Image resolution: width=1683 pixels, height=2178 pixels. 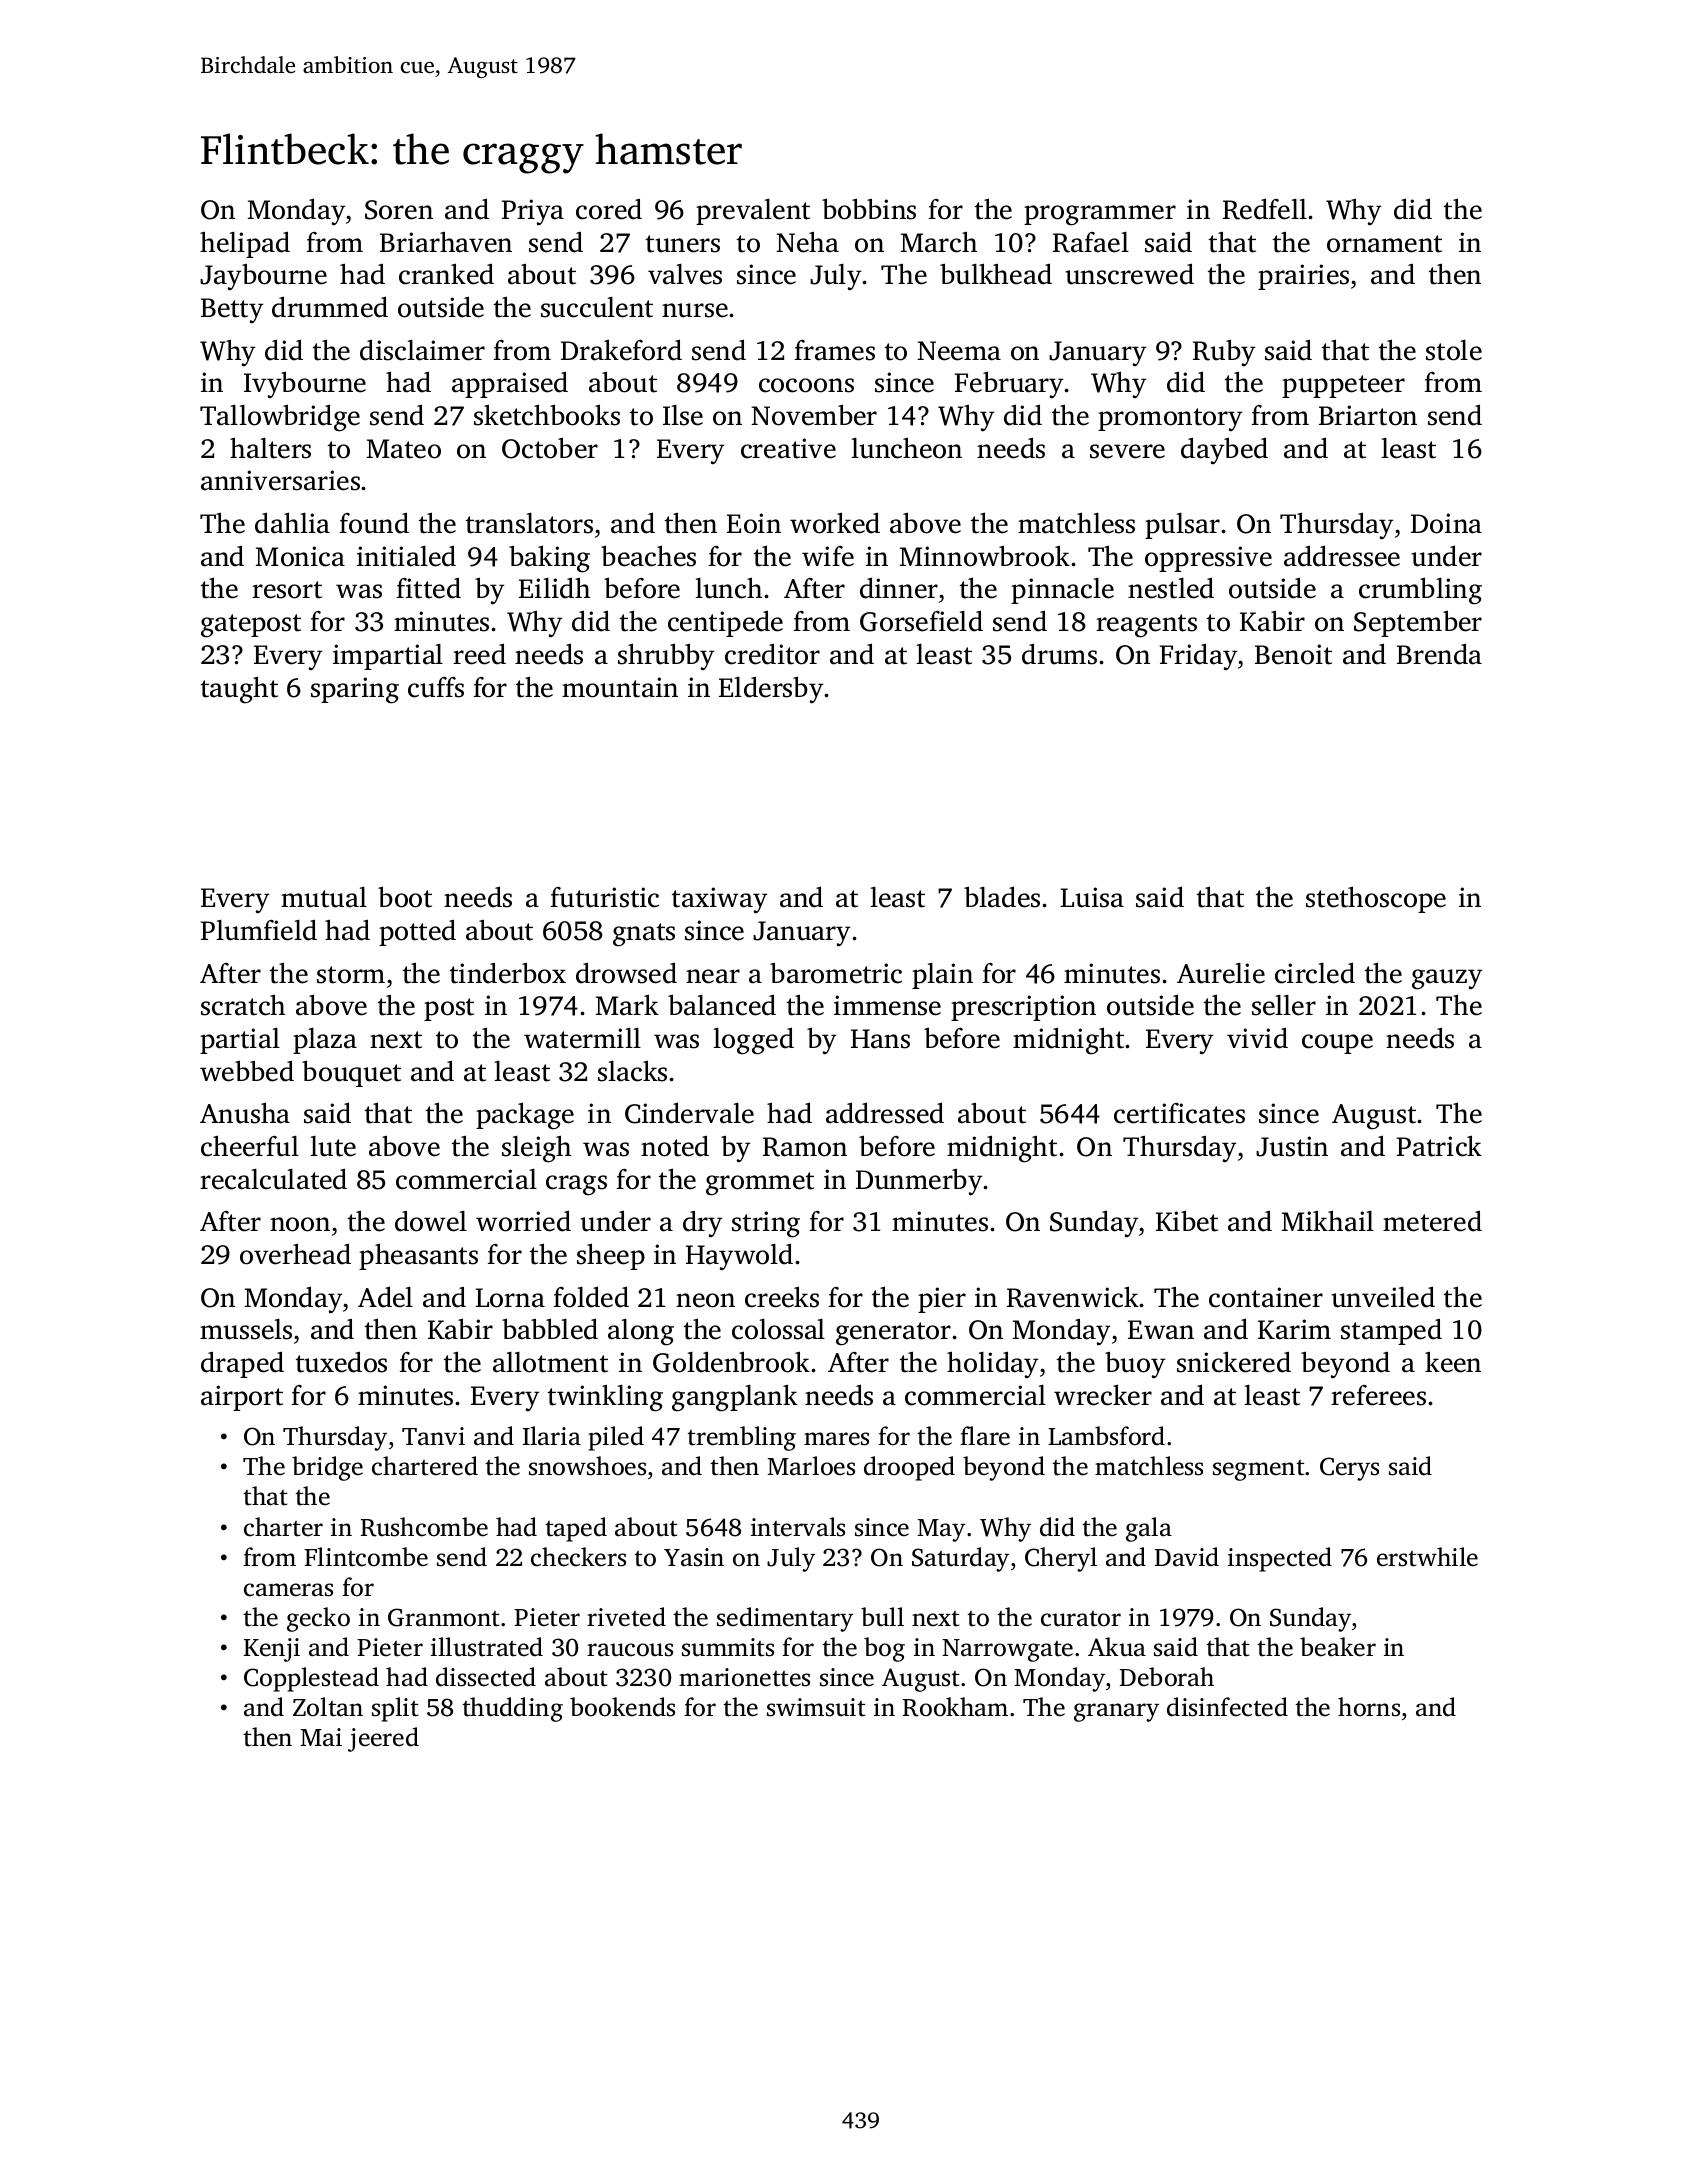 I want to click on bookends, so click(x=622, y=1707).
